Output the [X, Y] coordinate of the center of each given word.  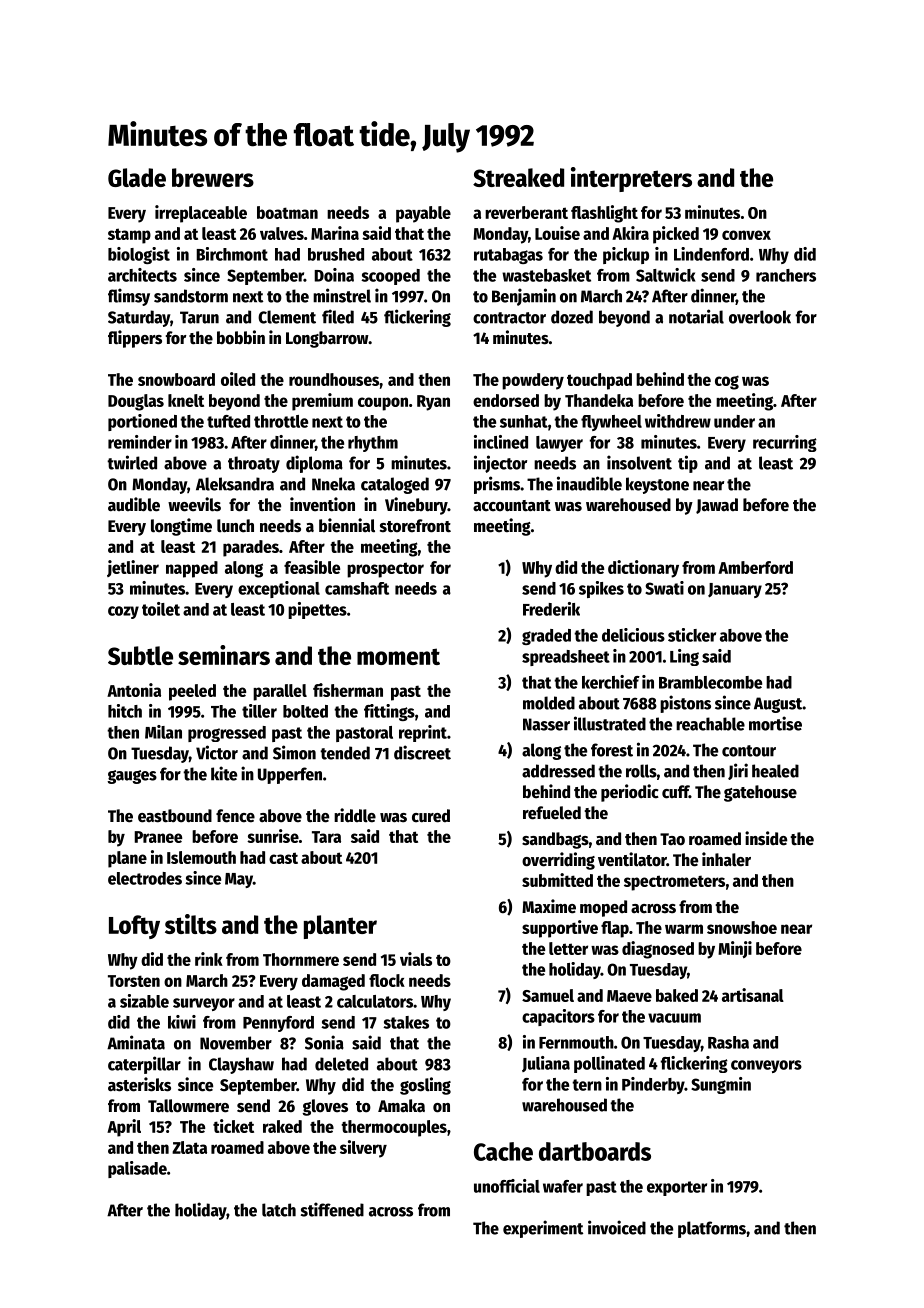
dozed [572, 317]
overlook [760, 317]
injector [500, 464]
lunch [235, 526]
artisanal [753, 995]
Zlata [189, 1147]
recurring [785, 443]
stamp [129, 236]
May [239, 880]
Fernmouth [576, 1042]
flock [387, 980]
